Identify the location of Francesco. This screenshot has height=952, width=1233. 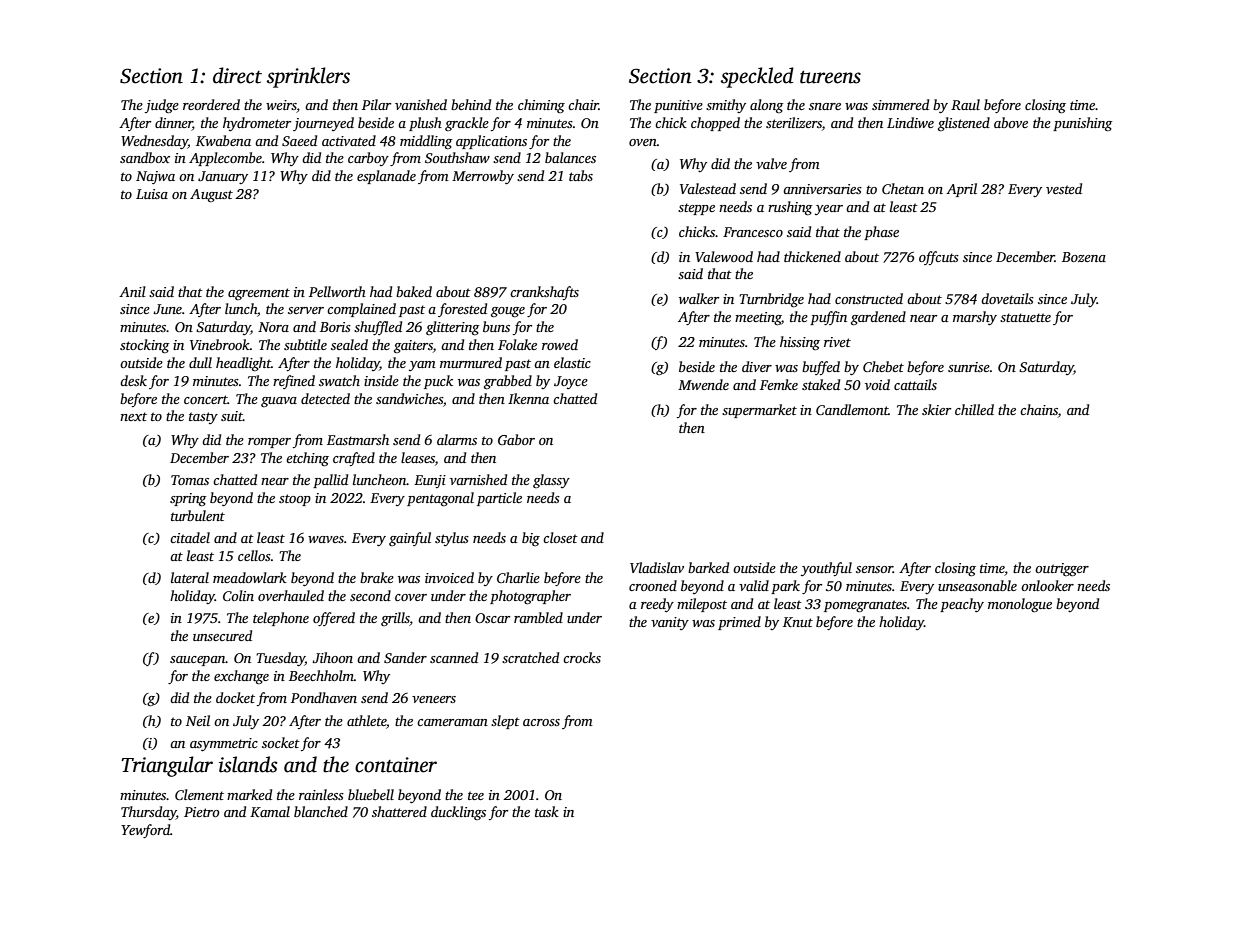
(753, 232).
